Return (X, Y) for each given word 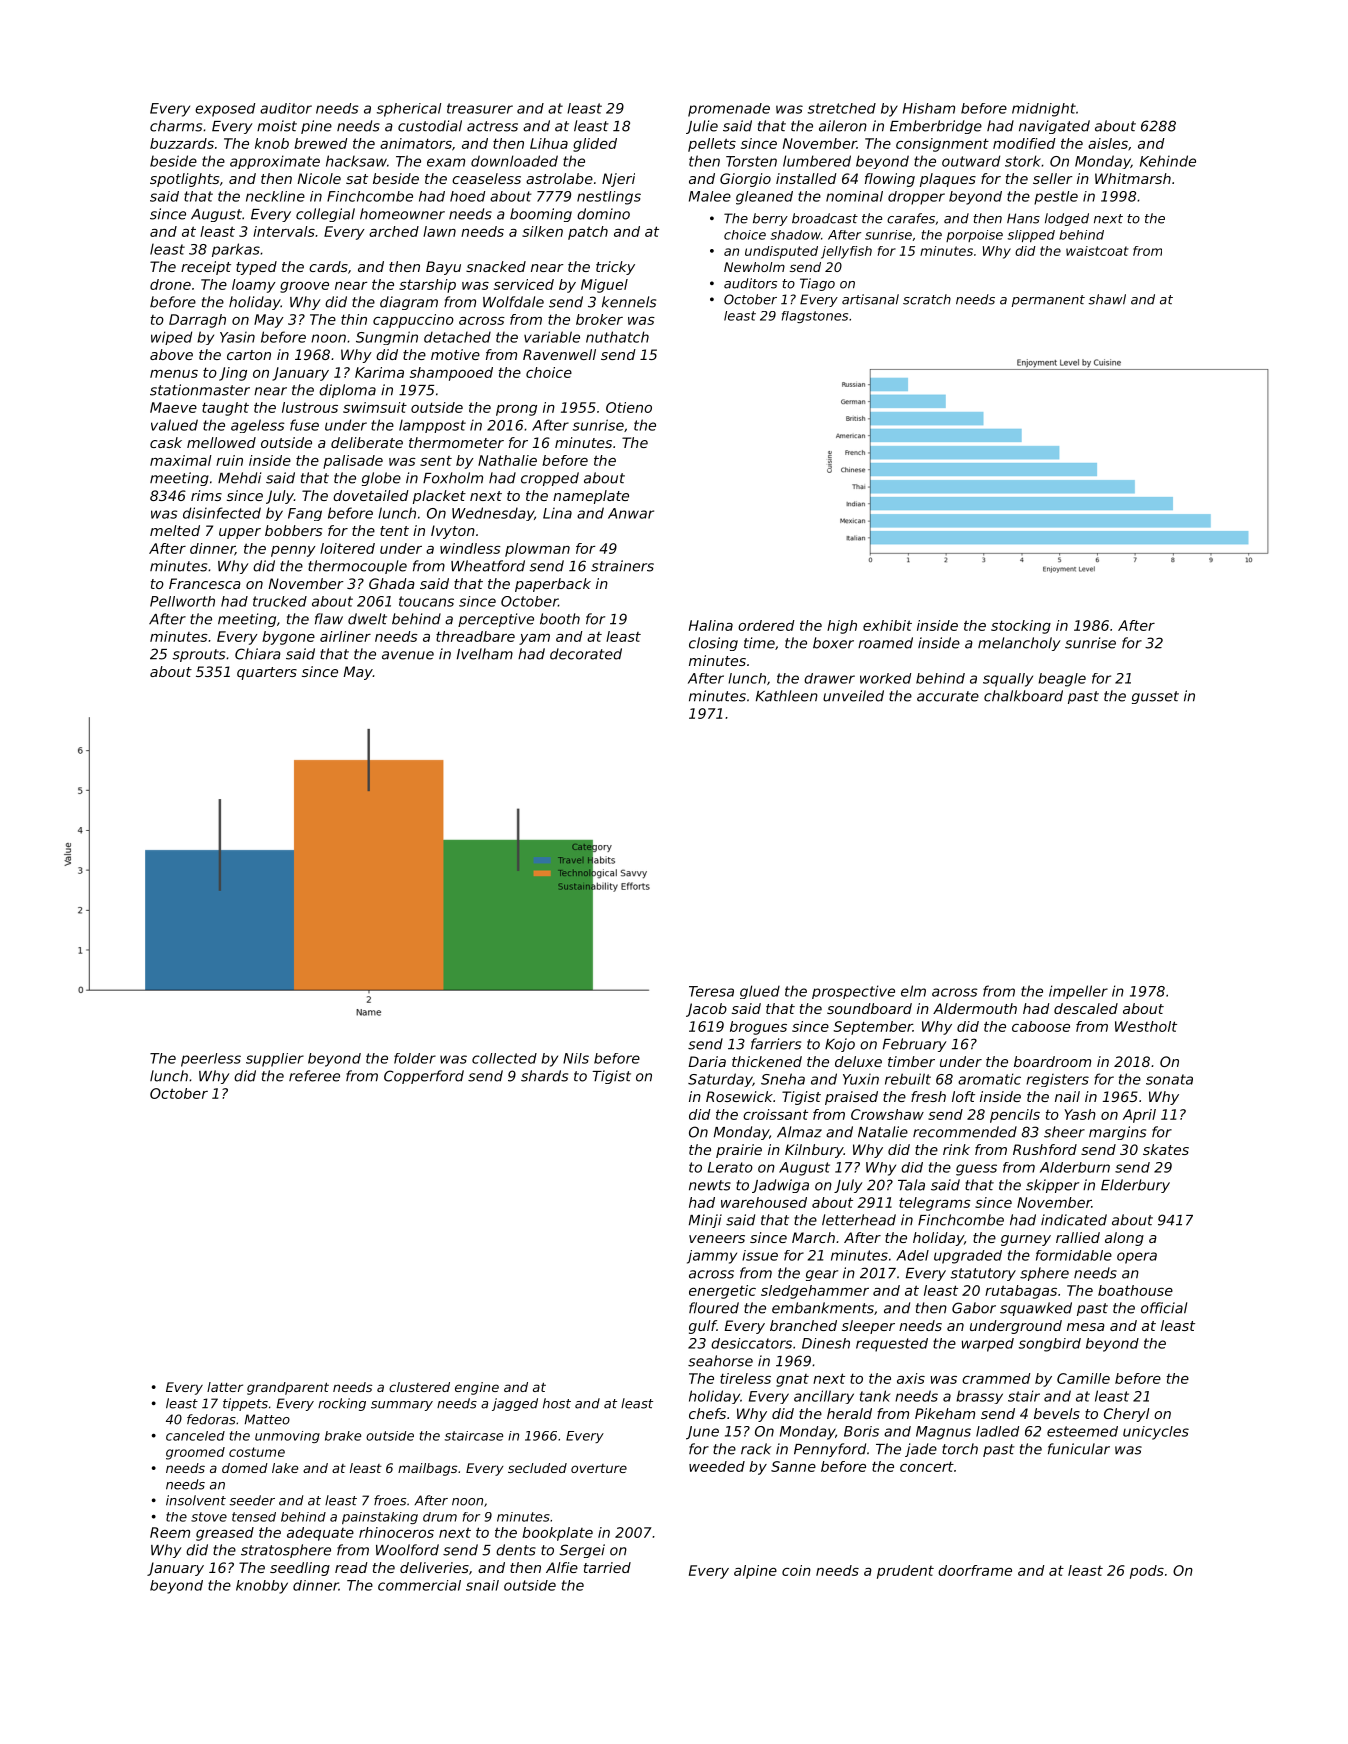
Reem (170, 1532)
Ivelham (485, 654)
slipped (1031, 236)
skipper (1052, 1186)
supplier (275, 1060)
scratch (927, 299)
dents (516, 1550)
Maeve (173, 407)
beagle (1062, 680)
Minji (705, 1221)
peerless (211, 1060)
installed (806, 178)
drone (170, 284)
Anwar (631, 513)
